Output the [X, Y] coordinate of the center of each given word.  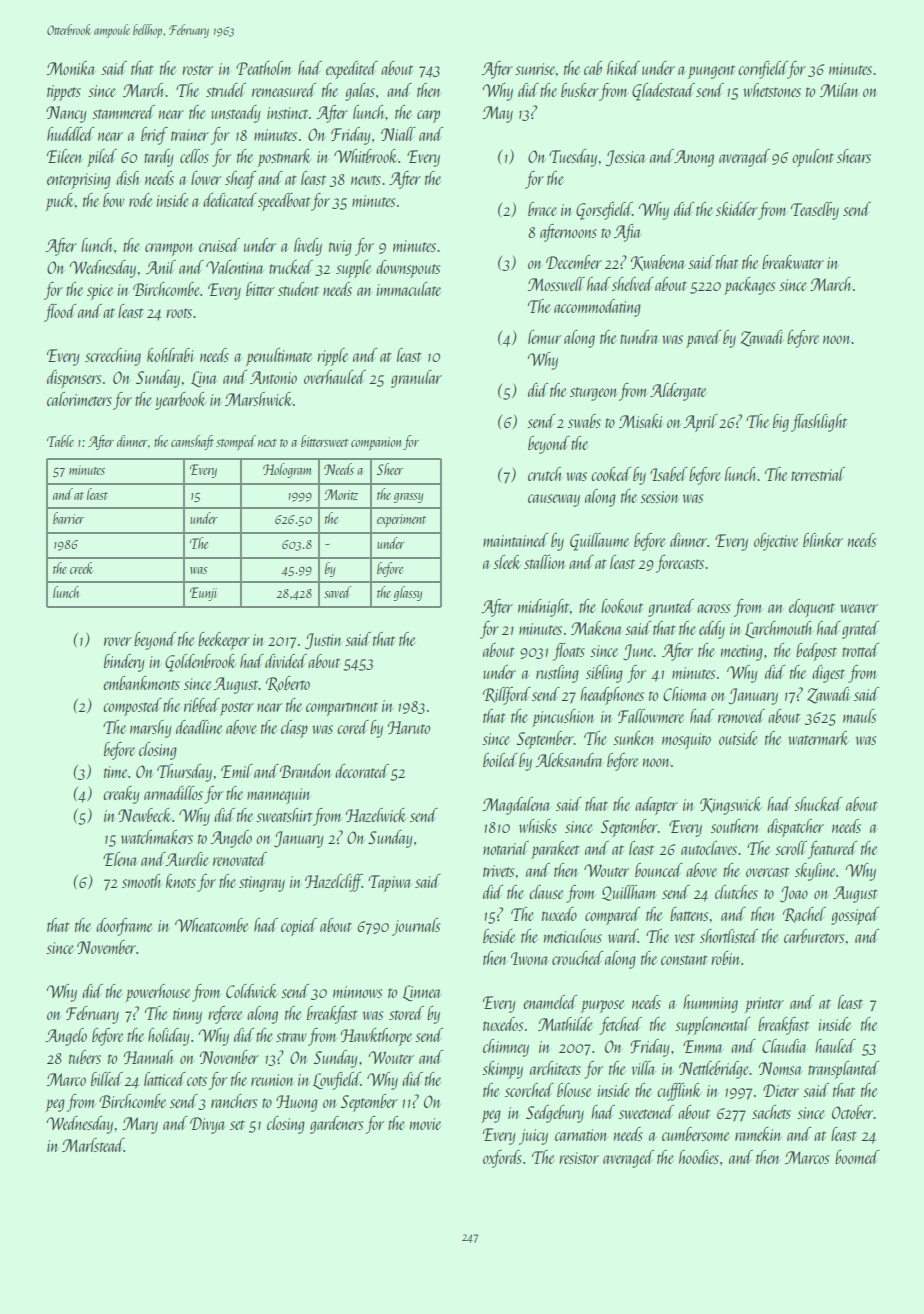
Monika [71, 68]
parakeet [555, 850]
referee [225, 1015]
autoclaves [709, 848]
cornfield [763, 70]
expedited [352, 70]
